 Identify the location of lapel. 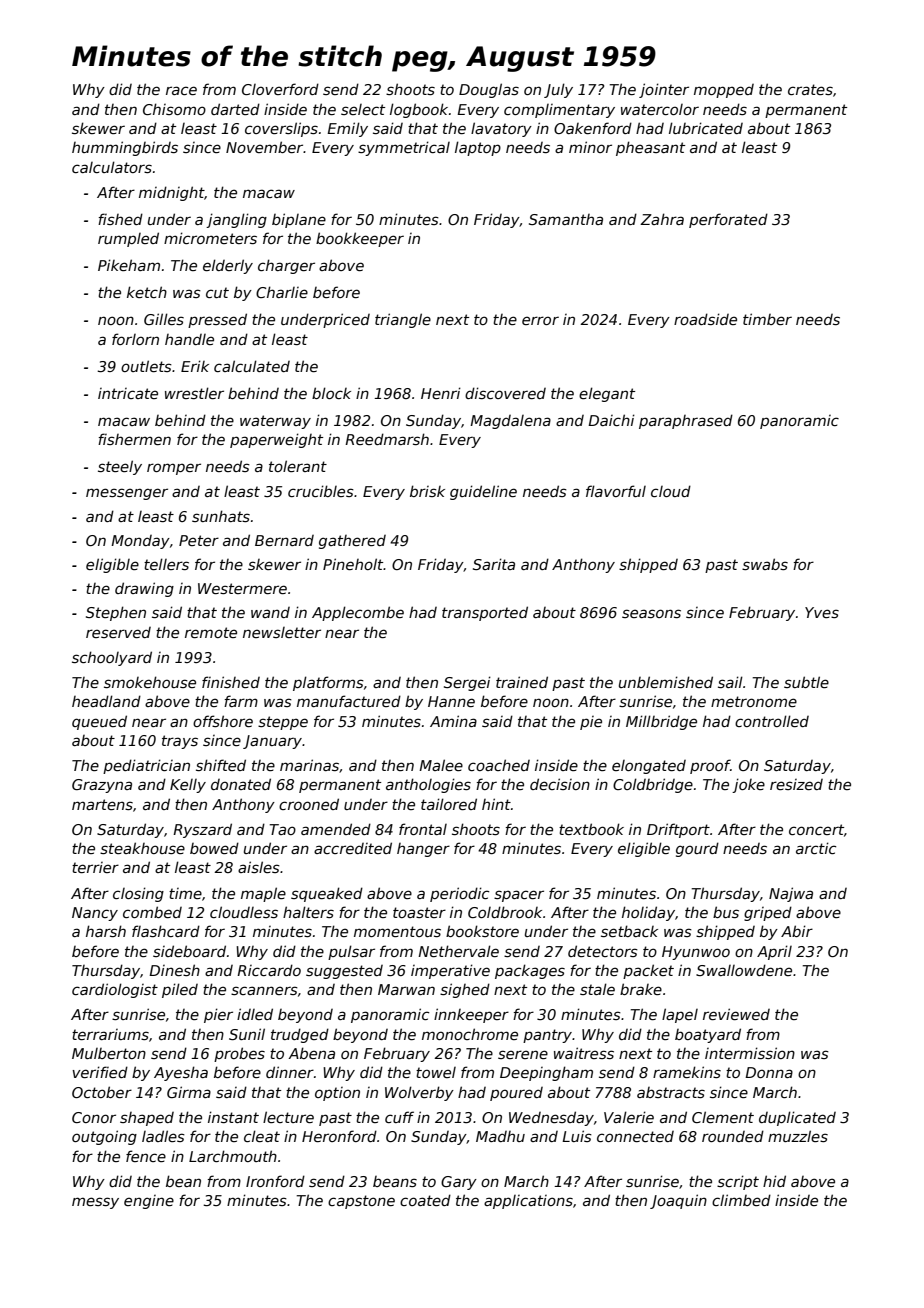
(680, 1015).
